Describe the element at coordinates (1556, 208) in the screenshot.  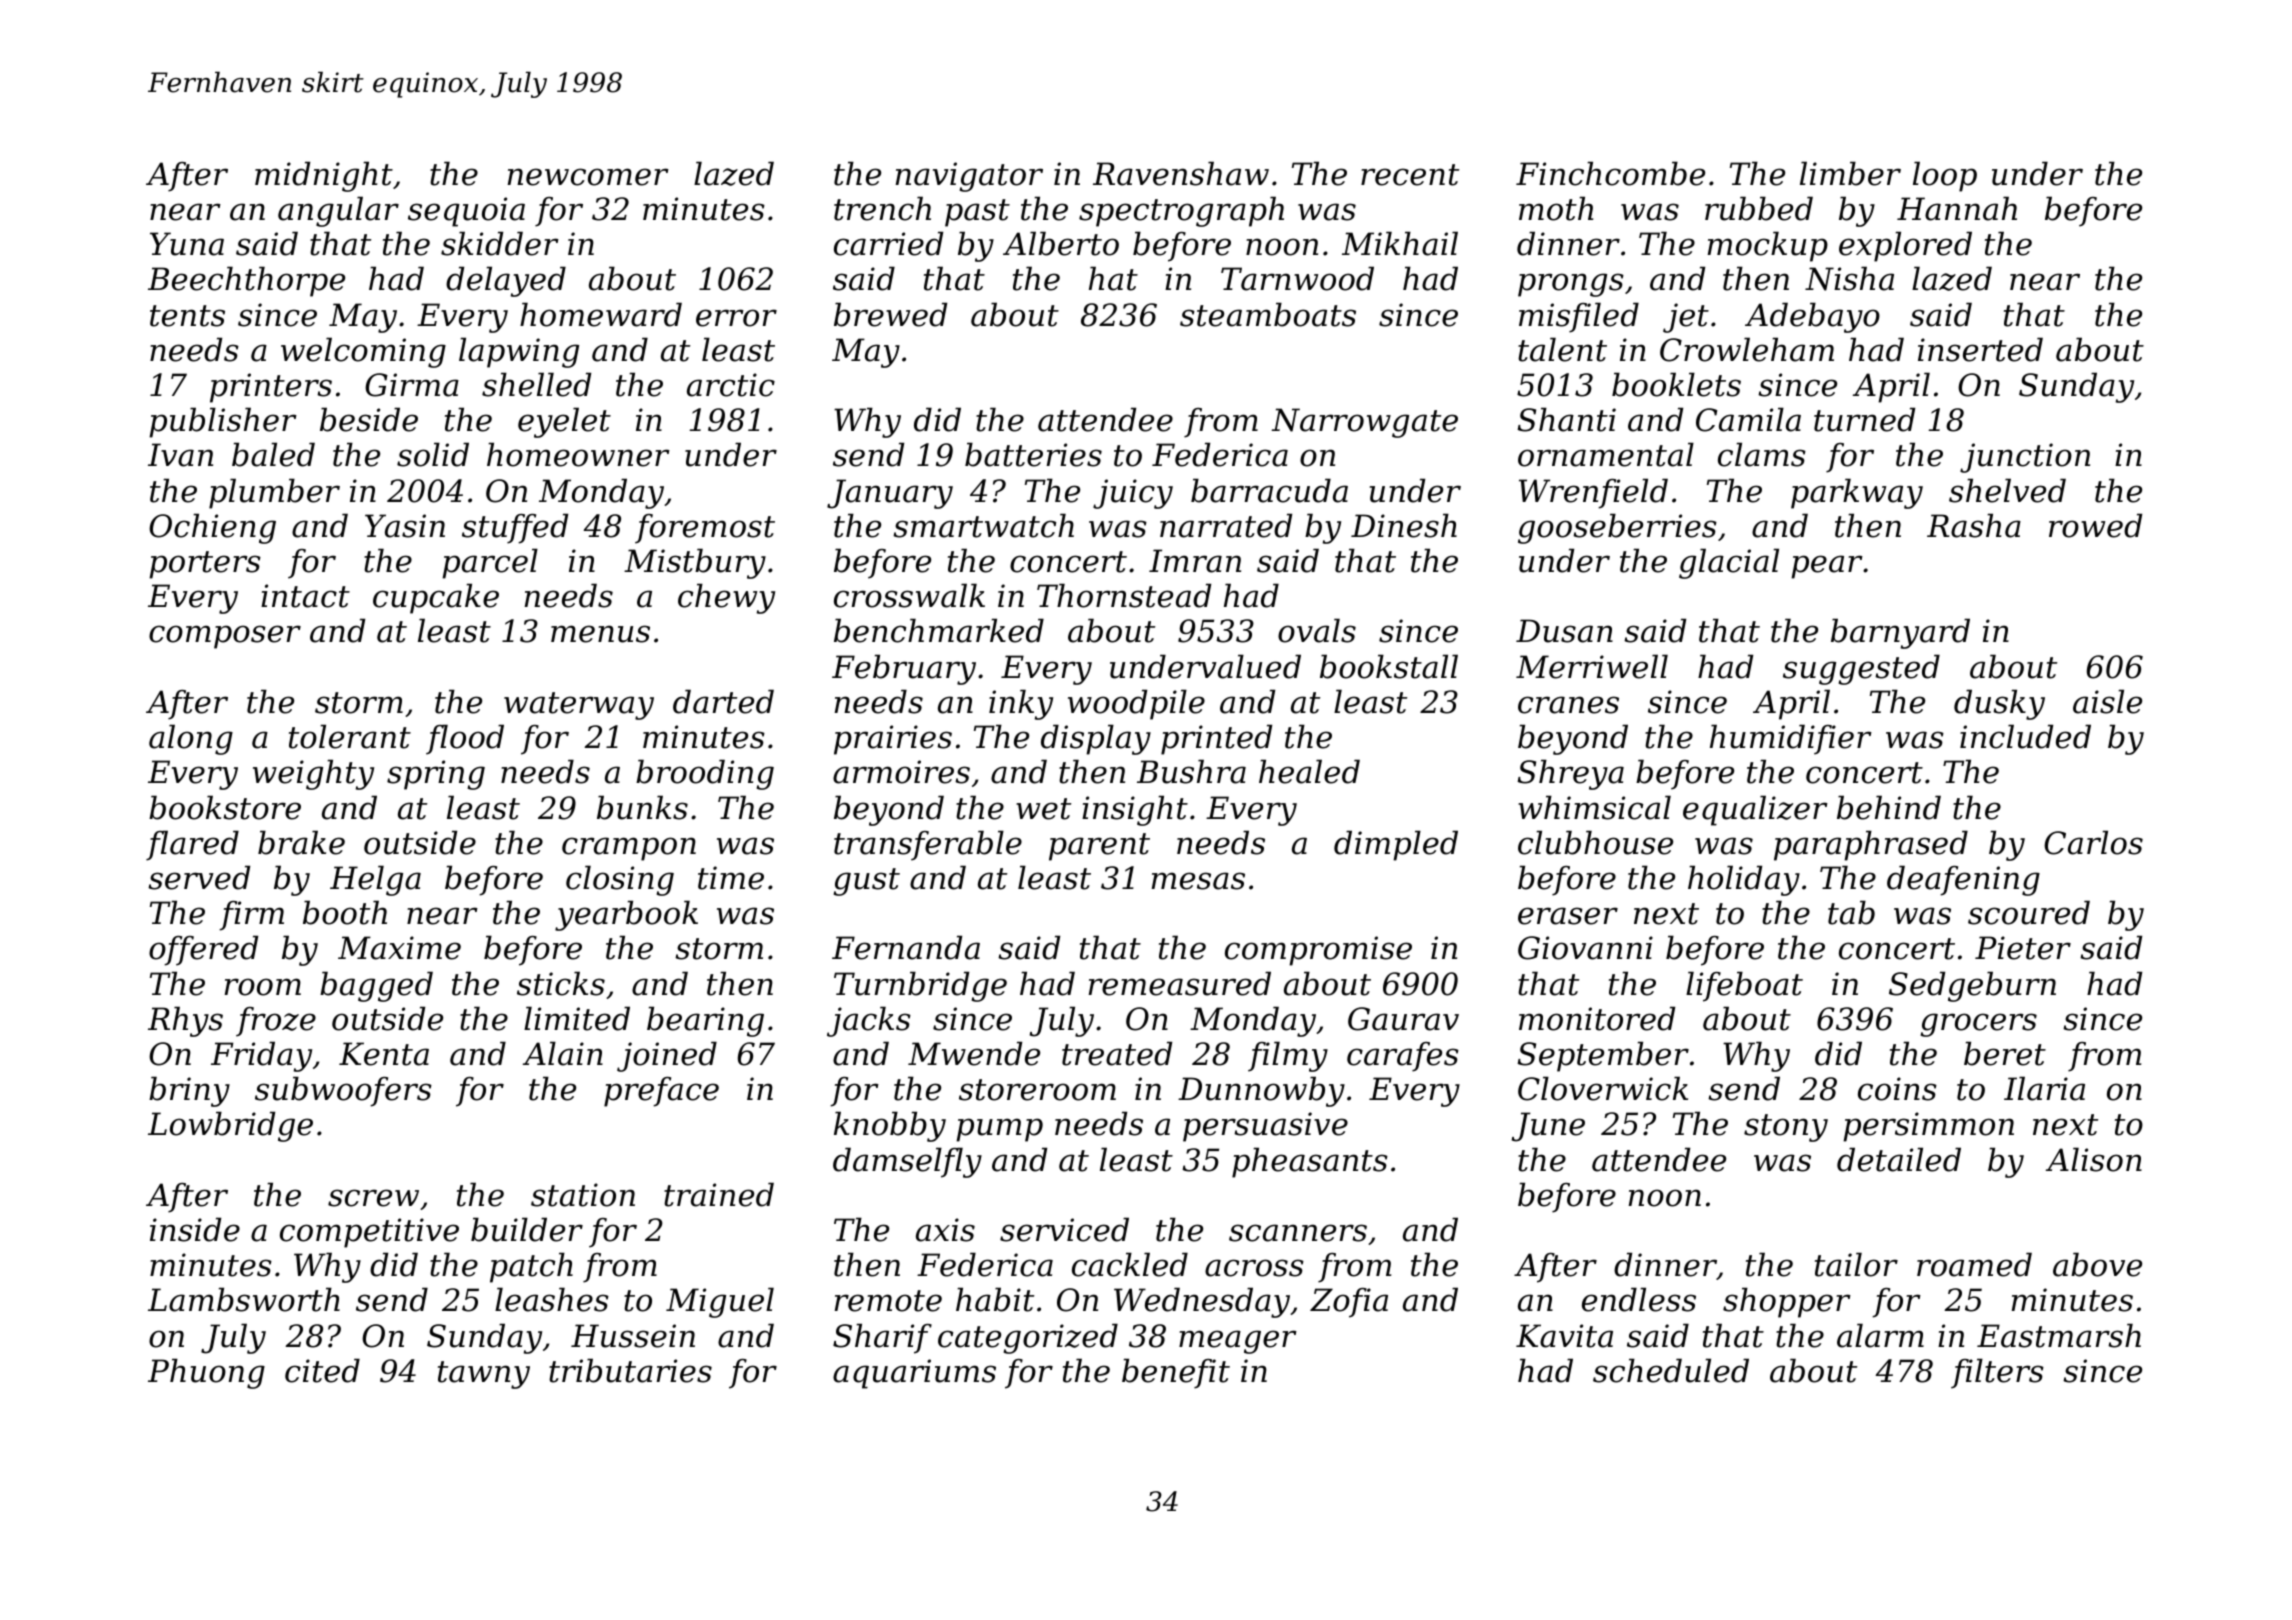
I see `moth` at that location.
